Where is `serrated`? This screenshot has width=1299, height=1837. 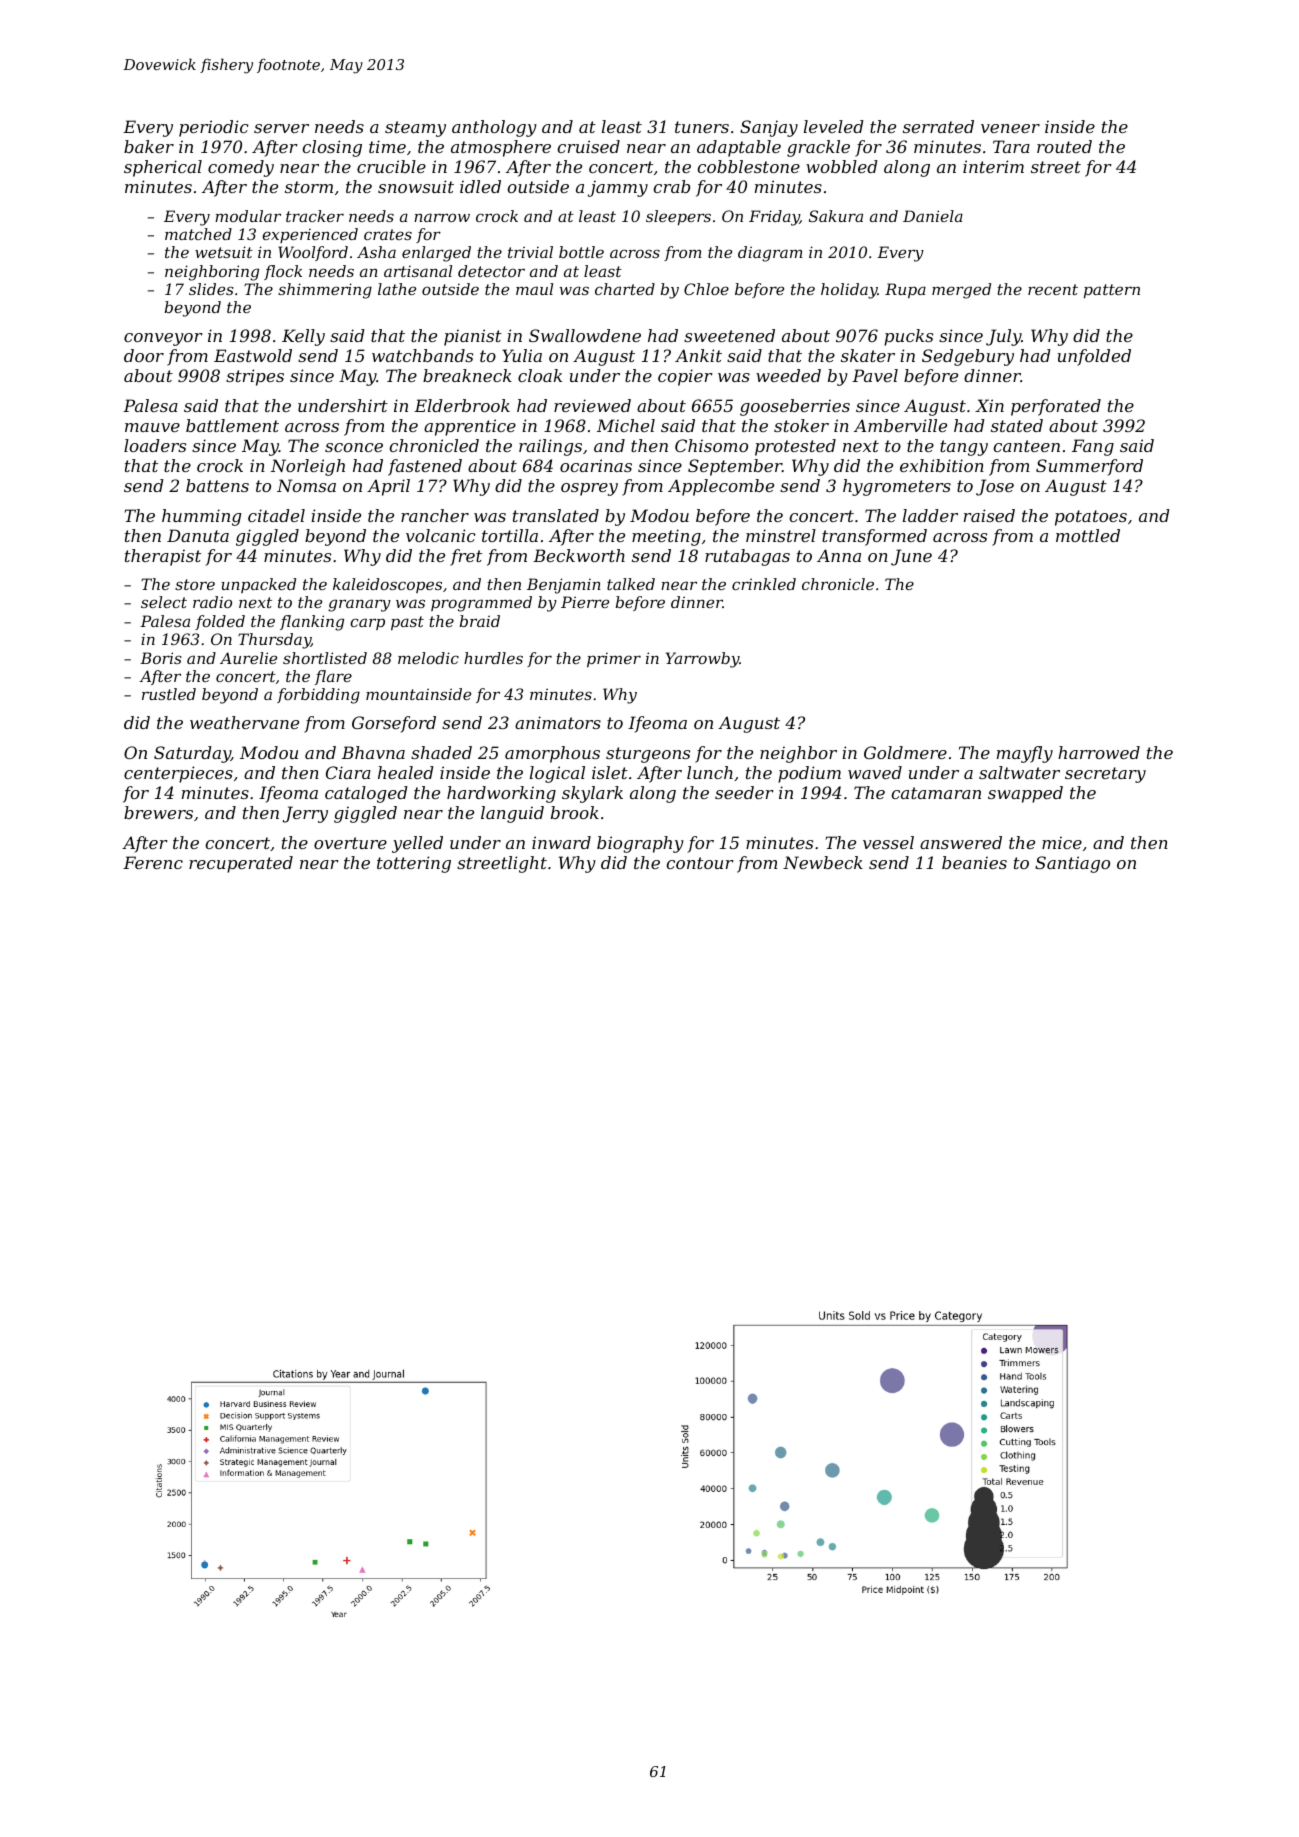 serrated is located at coordinates (938, 126).
